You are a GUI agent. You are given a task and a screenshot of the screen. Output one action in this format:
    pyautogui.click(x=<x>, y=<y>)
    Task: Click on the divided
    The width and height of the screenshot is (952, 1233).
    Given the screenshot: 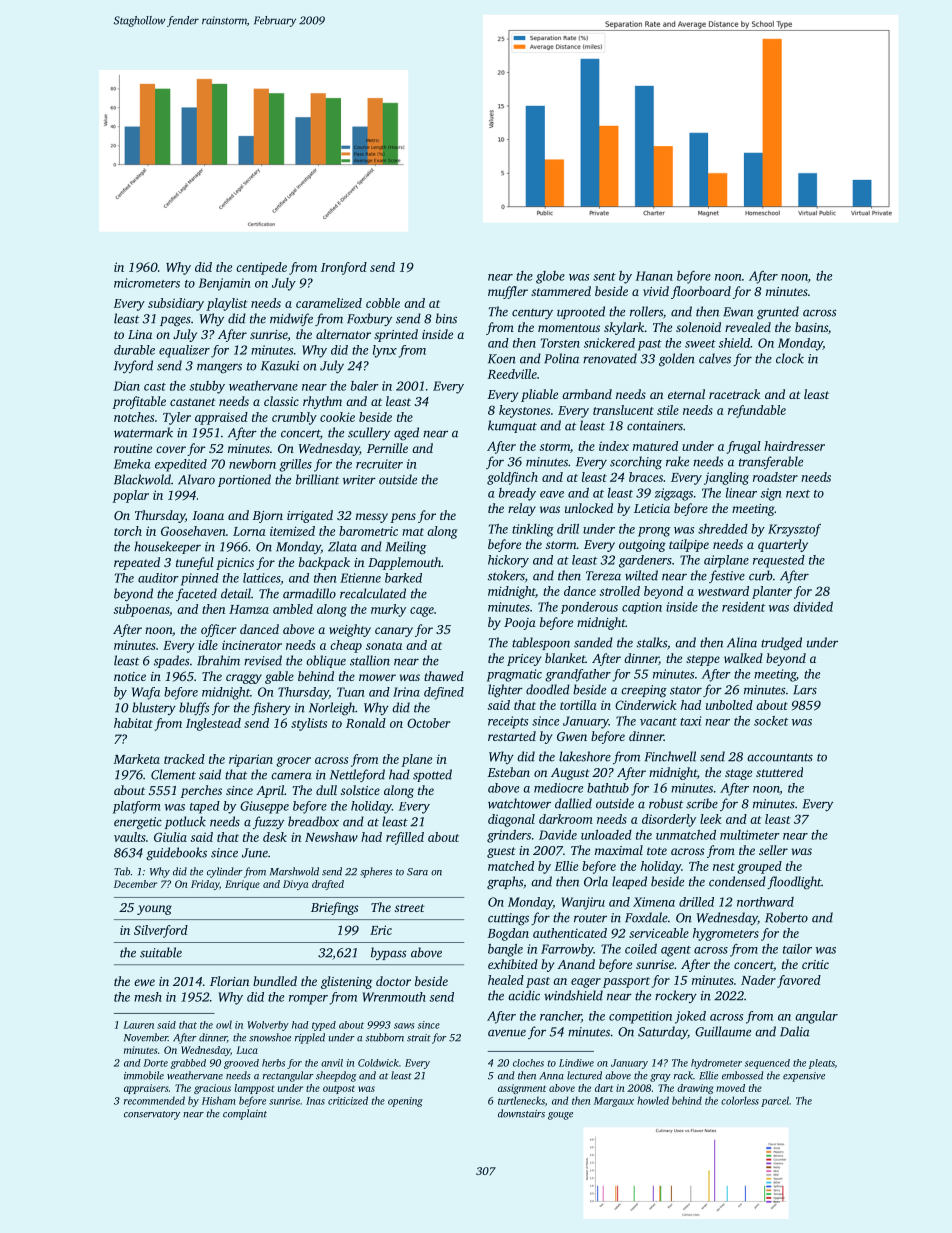 What is the action you would take?
    pyautogui.click(x=813, y=607)
